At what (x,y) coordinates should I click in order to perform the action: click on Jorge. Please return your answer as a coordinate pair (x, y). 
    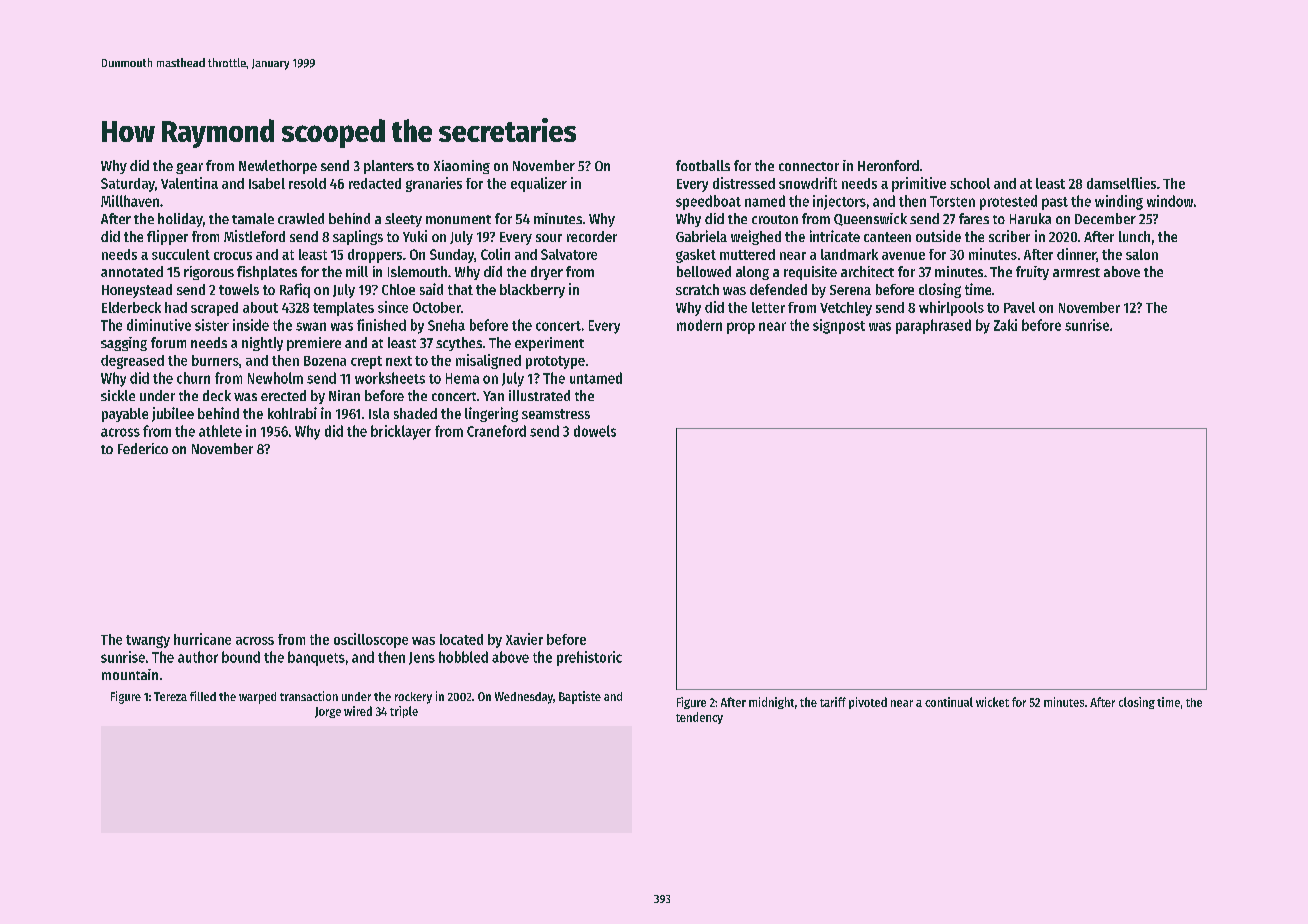
    Looking at the image, I should click on (328, 712).
